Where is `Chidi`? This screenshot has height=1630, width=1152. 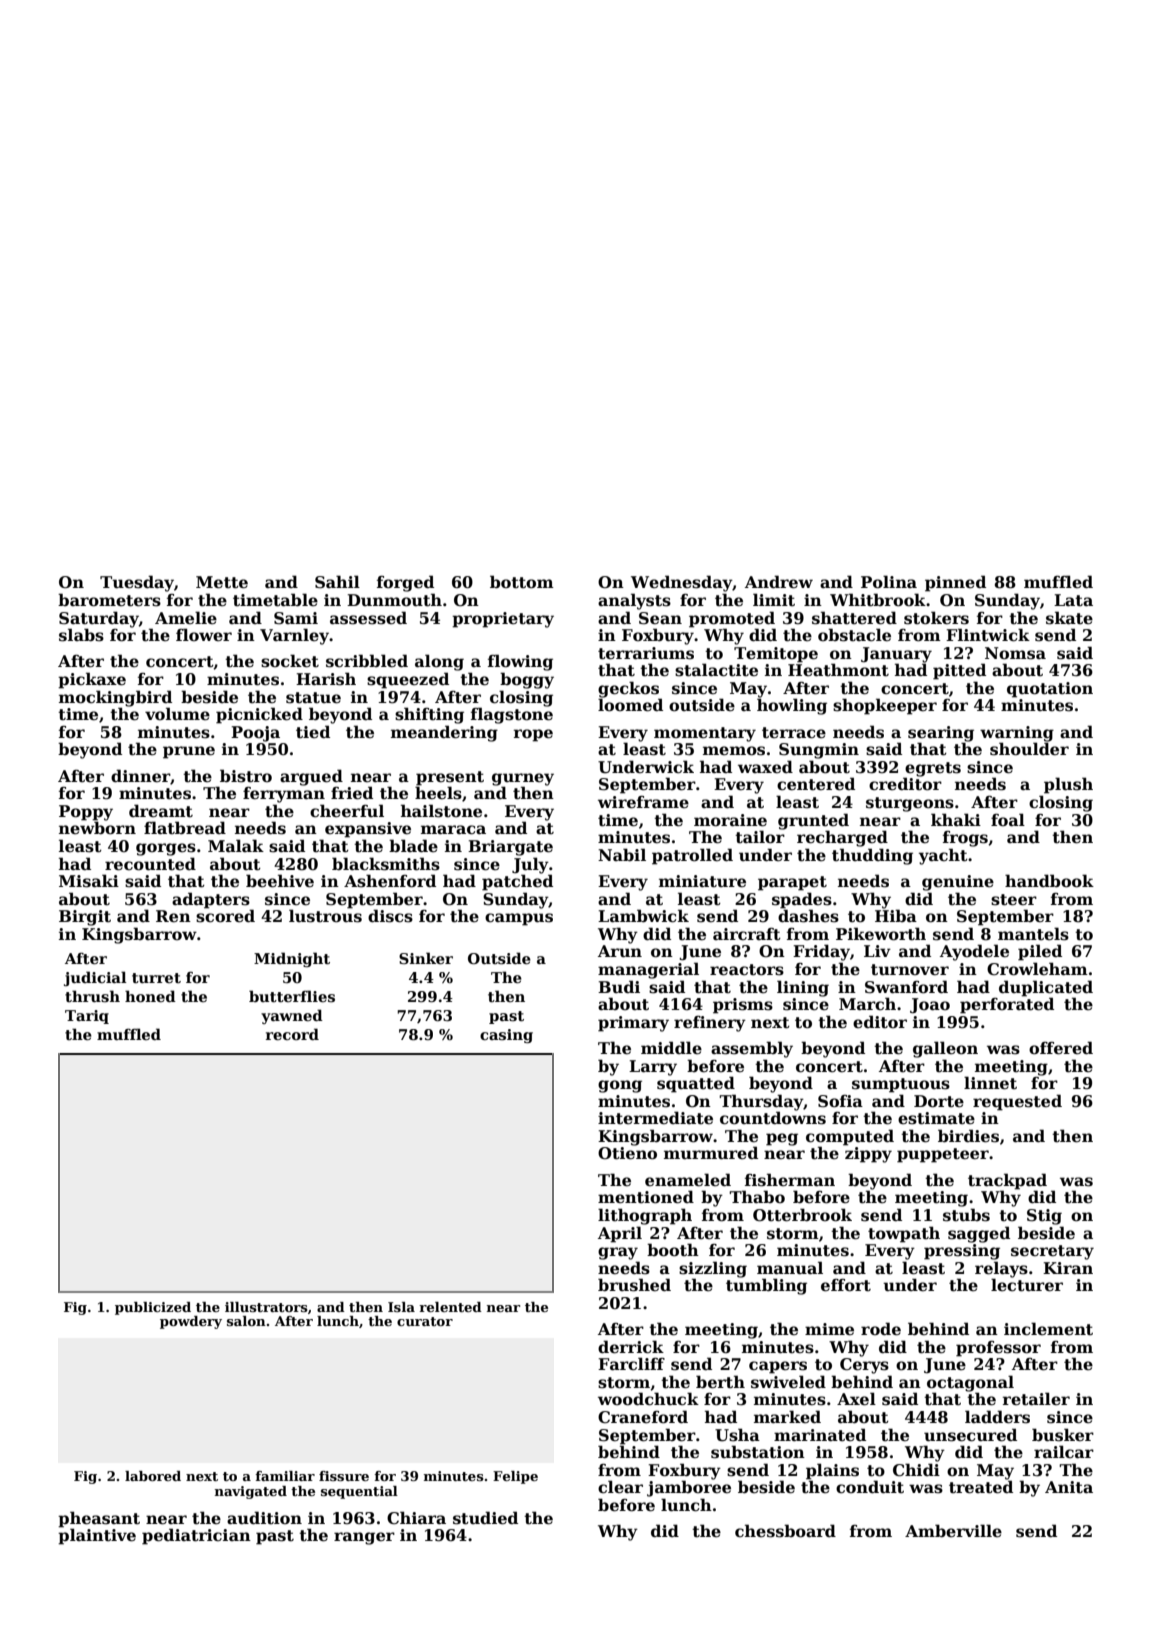
Chidi is located at coordinates (916, 1470).
